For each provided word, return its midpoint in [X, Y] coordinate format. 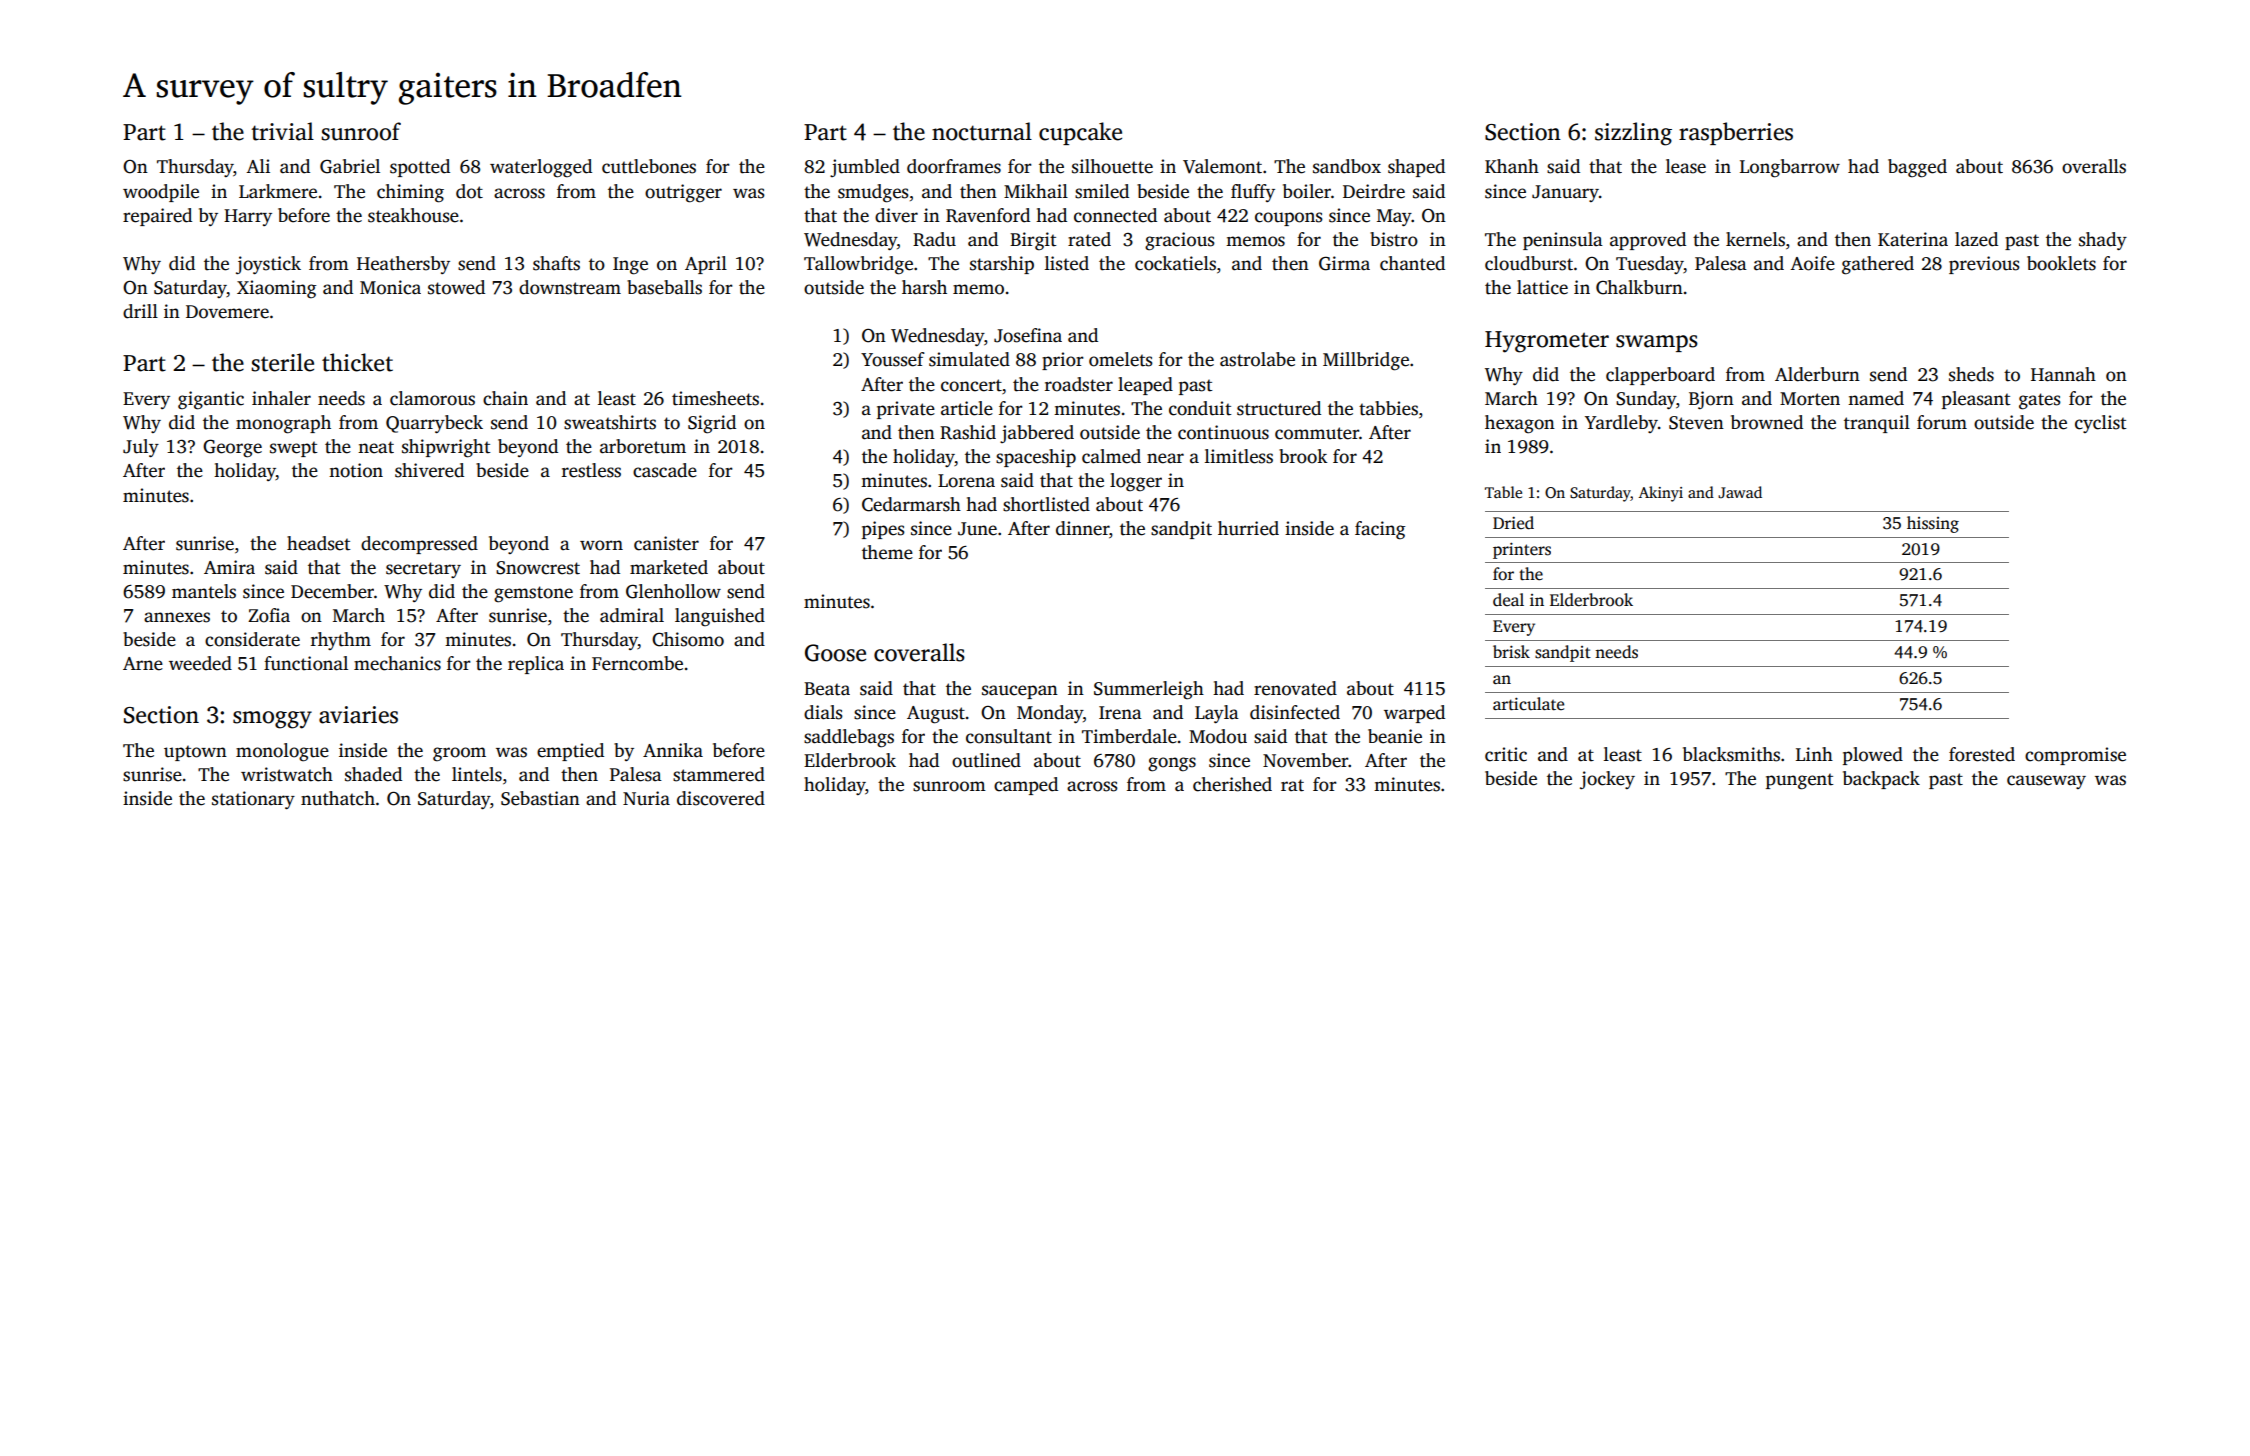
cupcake [1080, 133]
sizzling [1633, 134]
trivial [282, 131]
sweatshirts [610, 422]
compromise [2075, 756]
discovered [721, 798]
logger [1136, 482]
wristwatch [287, 774]
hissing [1933, 524]
